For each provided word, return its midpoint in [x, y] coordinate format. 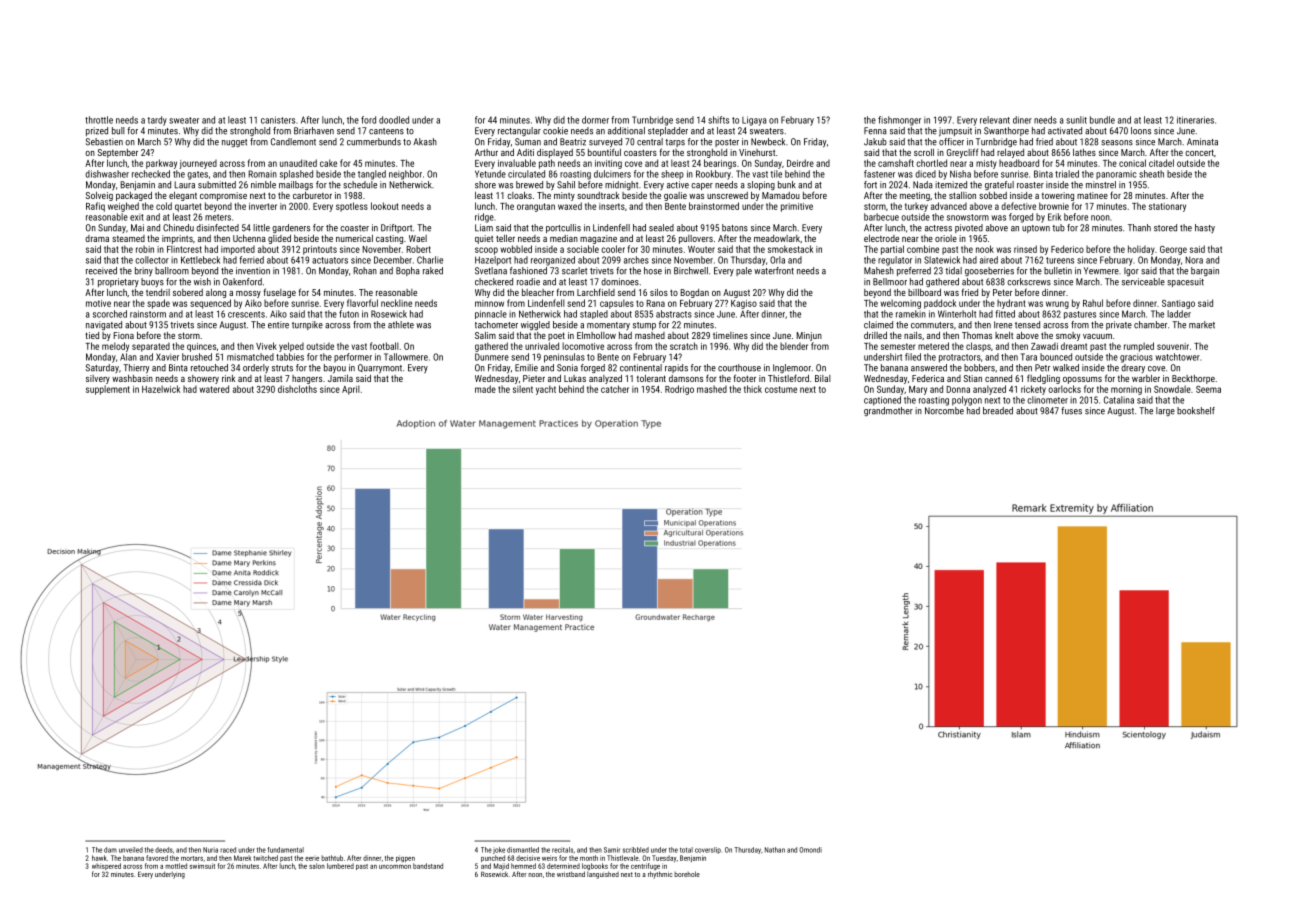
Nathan [775, 850]
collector [152, 260]
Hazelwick [161, 389]
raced [228, 850]
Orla [777, 260]
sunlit [1076, 120]
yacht [546, 390]
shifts [718, 120]
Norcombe [944, 411]
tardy [157, 121]
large [1165, 411]
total [686, 850]
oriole [946, 238]
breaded [998, 411]
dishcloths [297, 389]
